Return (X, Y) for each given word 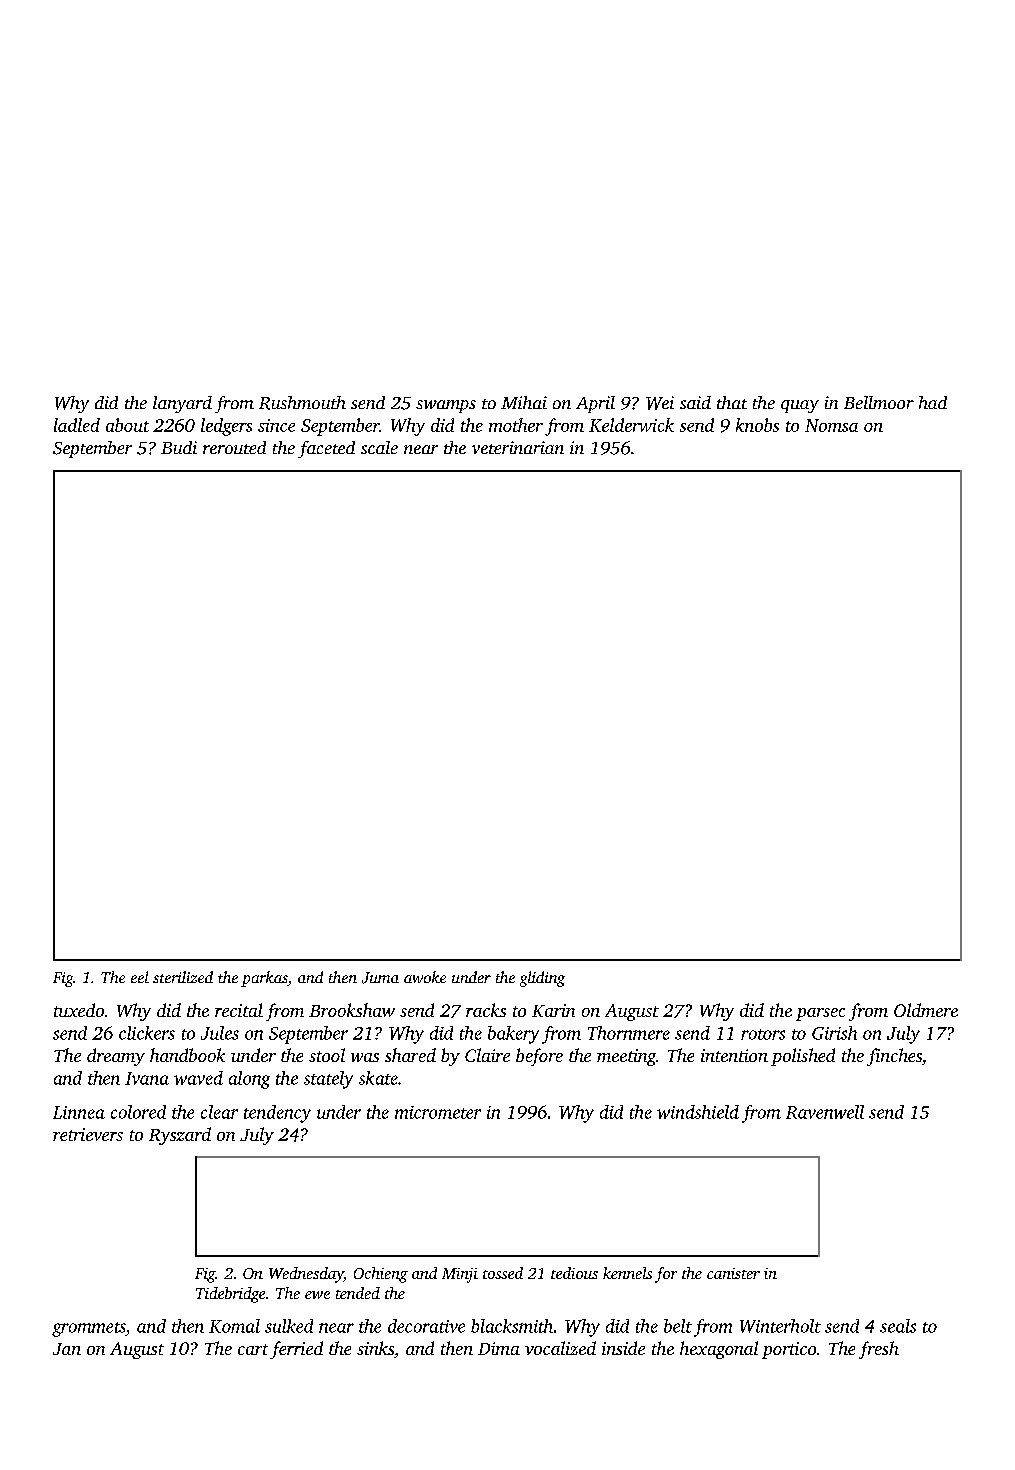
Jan (67, 1349)
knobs (757, 425)
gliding (542, 979)
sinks (375, 1348)
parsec (820, 1014)
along (249, 1080)
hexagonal (719, 1350)
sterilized (183, 977)
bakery (513, 1035)
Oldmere (926, 1010)
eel (140, 977)
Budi (179, 447)
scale (379, 447)
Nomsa (831, 425)
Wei (660, 403)
